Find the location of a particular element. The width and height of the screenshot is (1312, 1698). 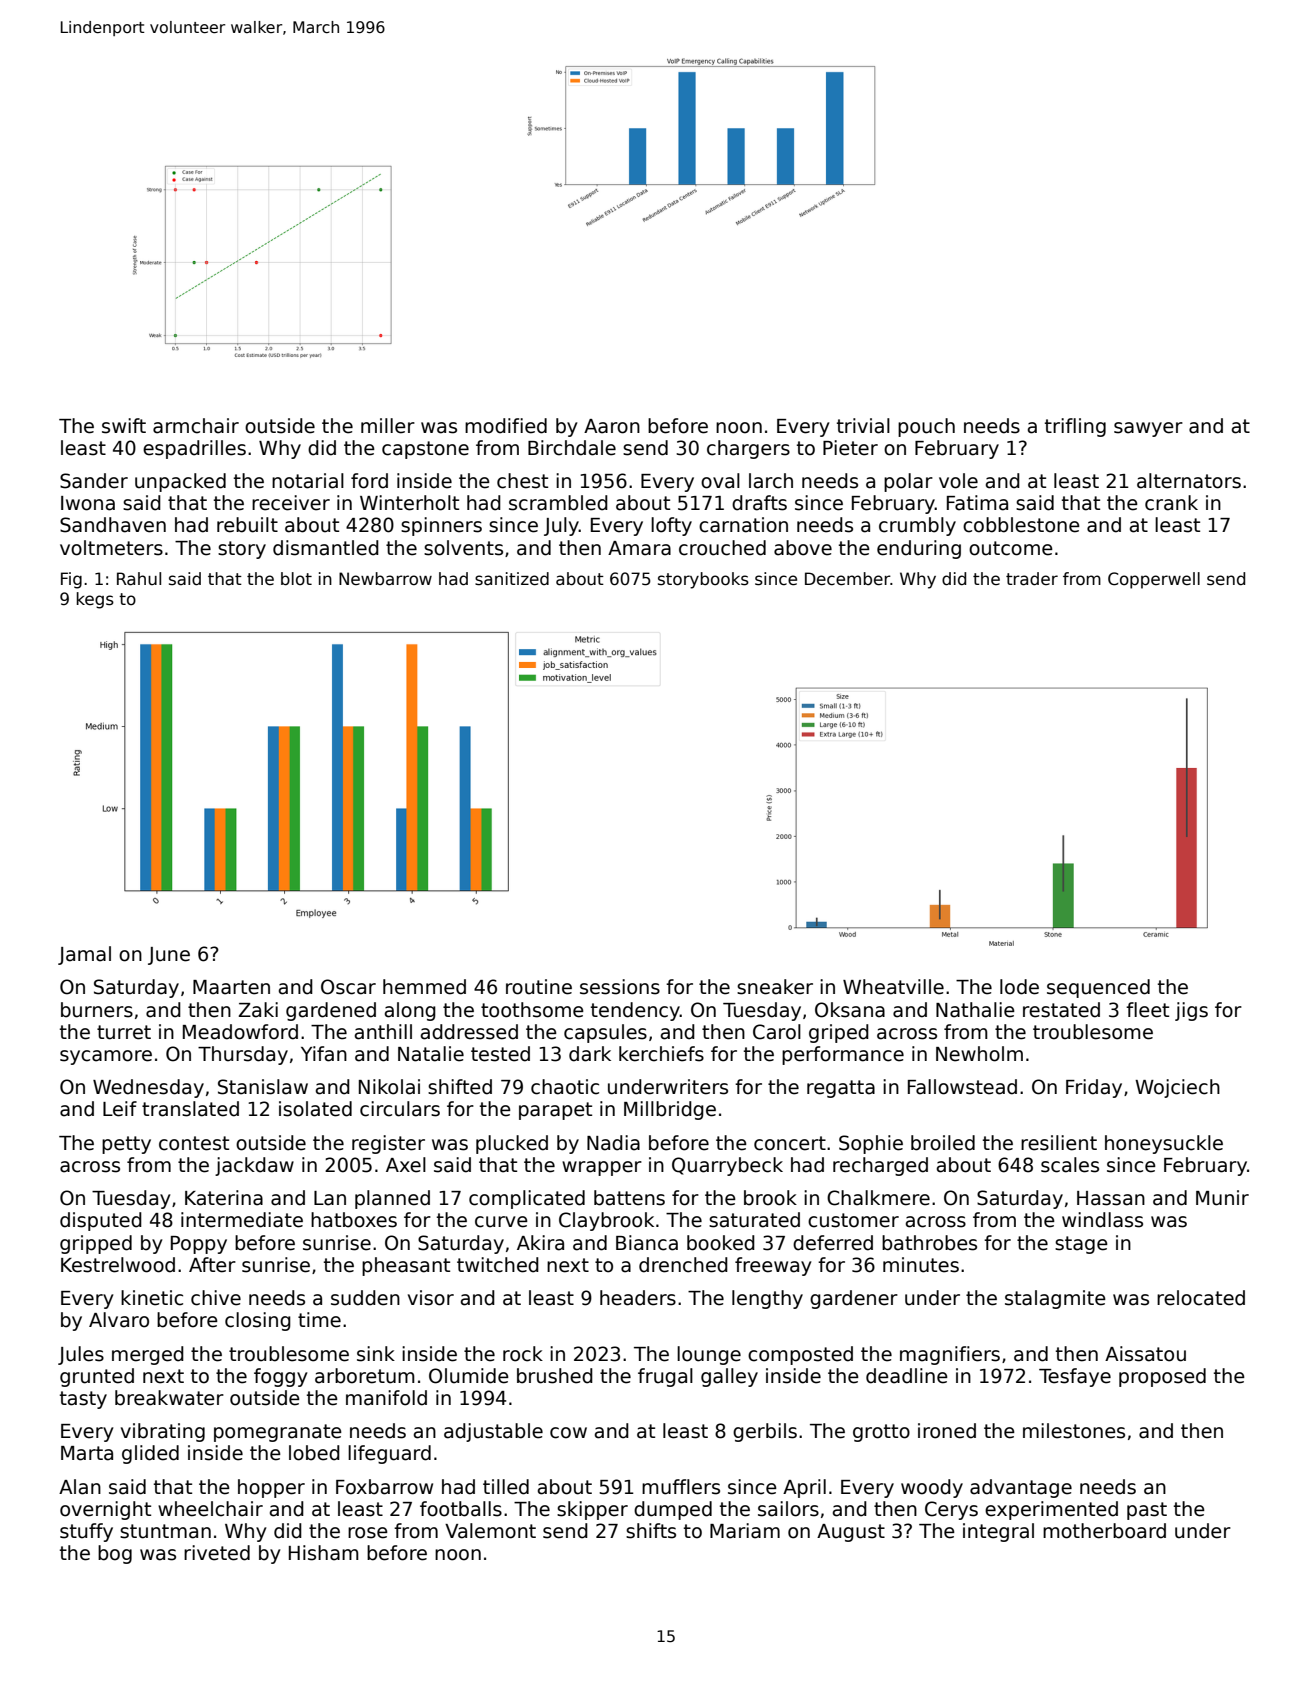

pouch is located at coordinates (926, 427).
